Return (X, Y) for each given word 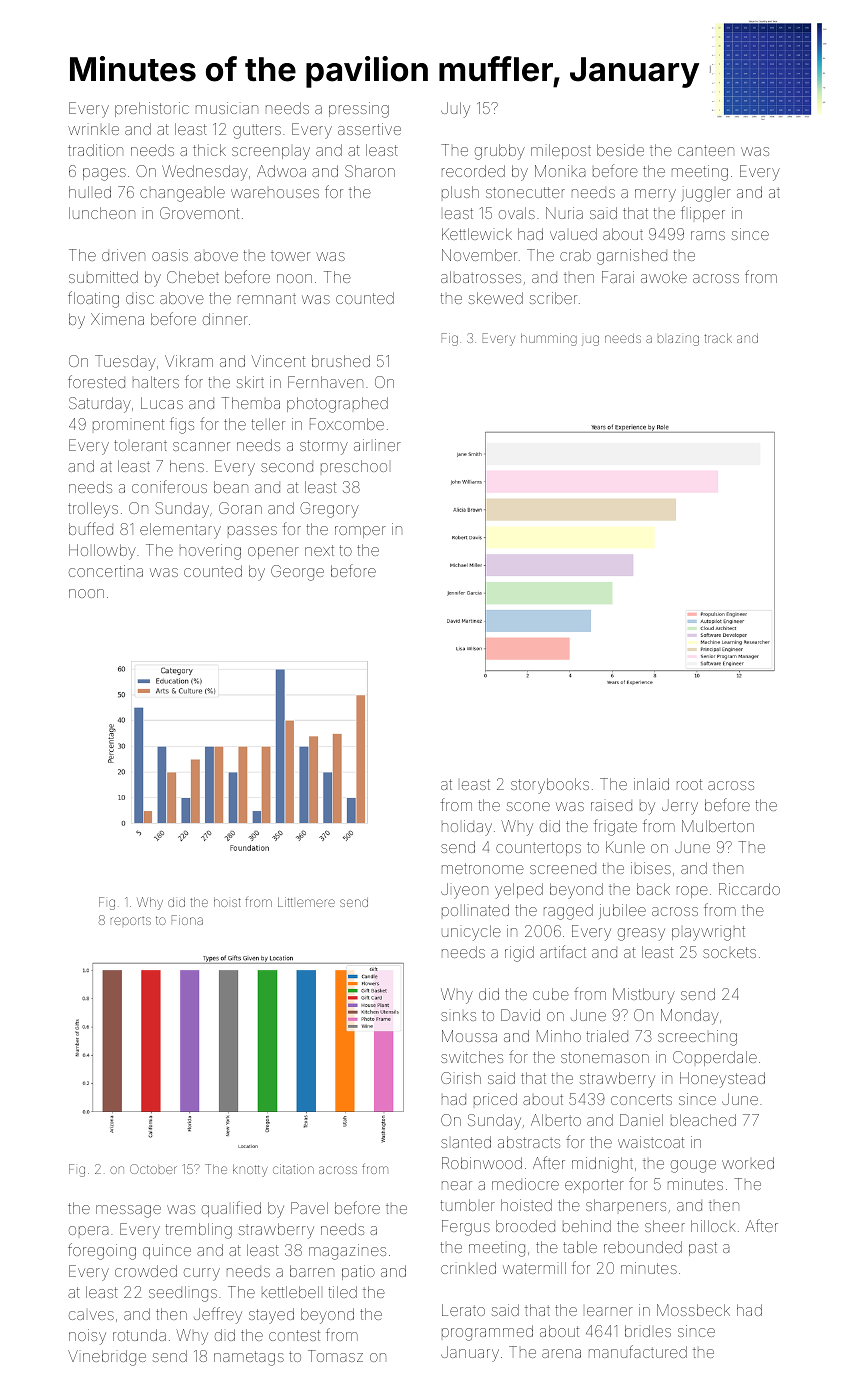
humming (549, 339)
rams (708, 235)
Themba (250, 403)
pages (104, 174)
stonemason (605, 1057)
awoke (664, 277)
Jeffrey (218, 1315)
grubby (500, 152)
